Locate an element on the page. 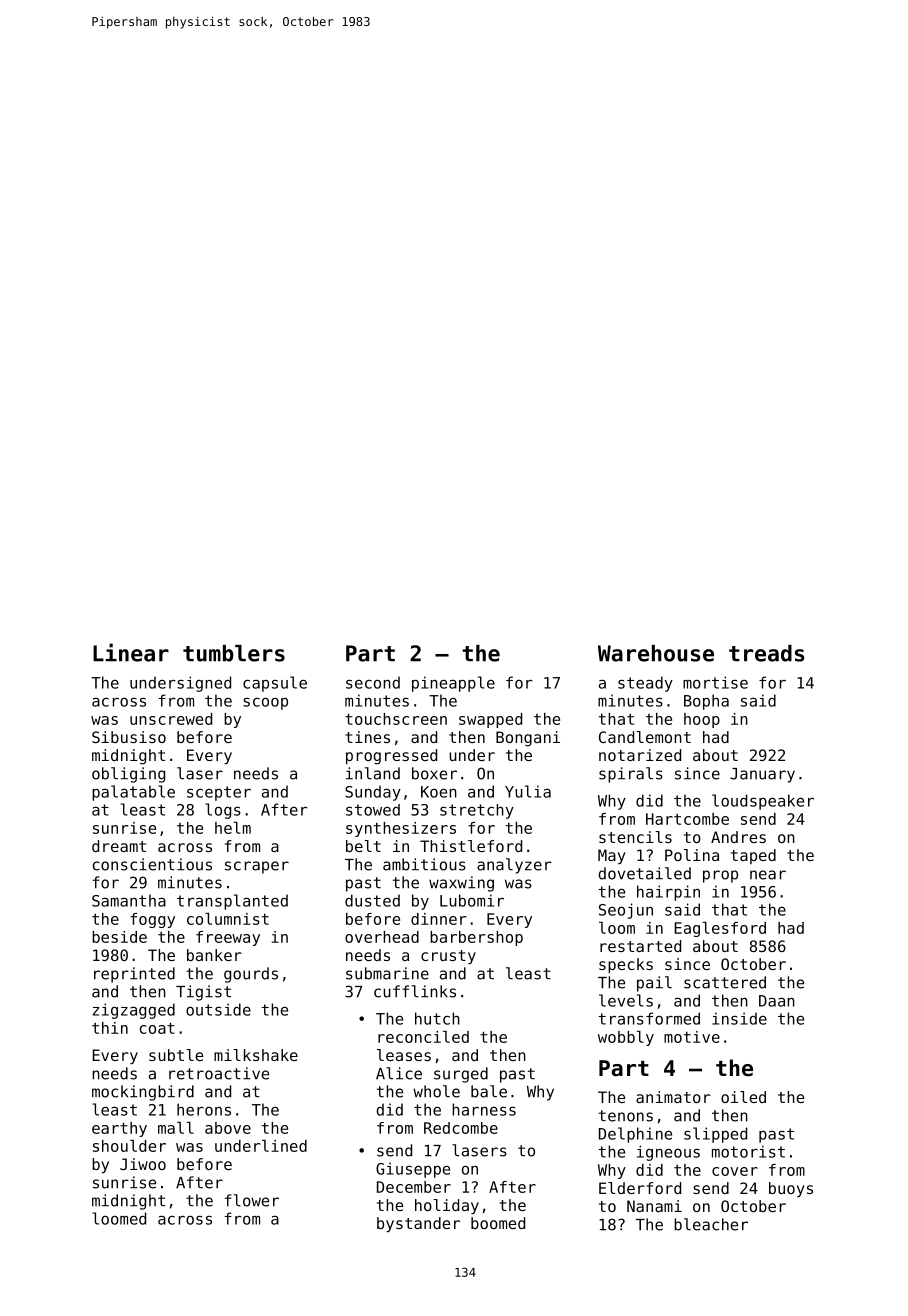 Image resolution: width=908 pixels, height=1316 pixels. overhead is located at coordinates (382, 937).
